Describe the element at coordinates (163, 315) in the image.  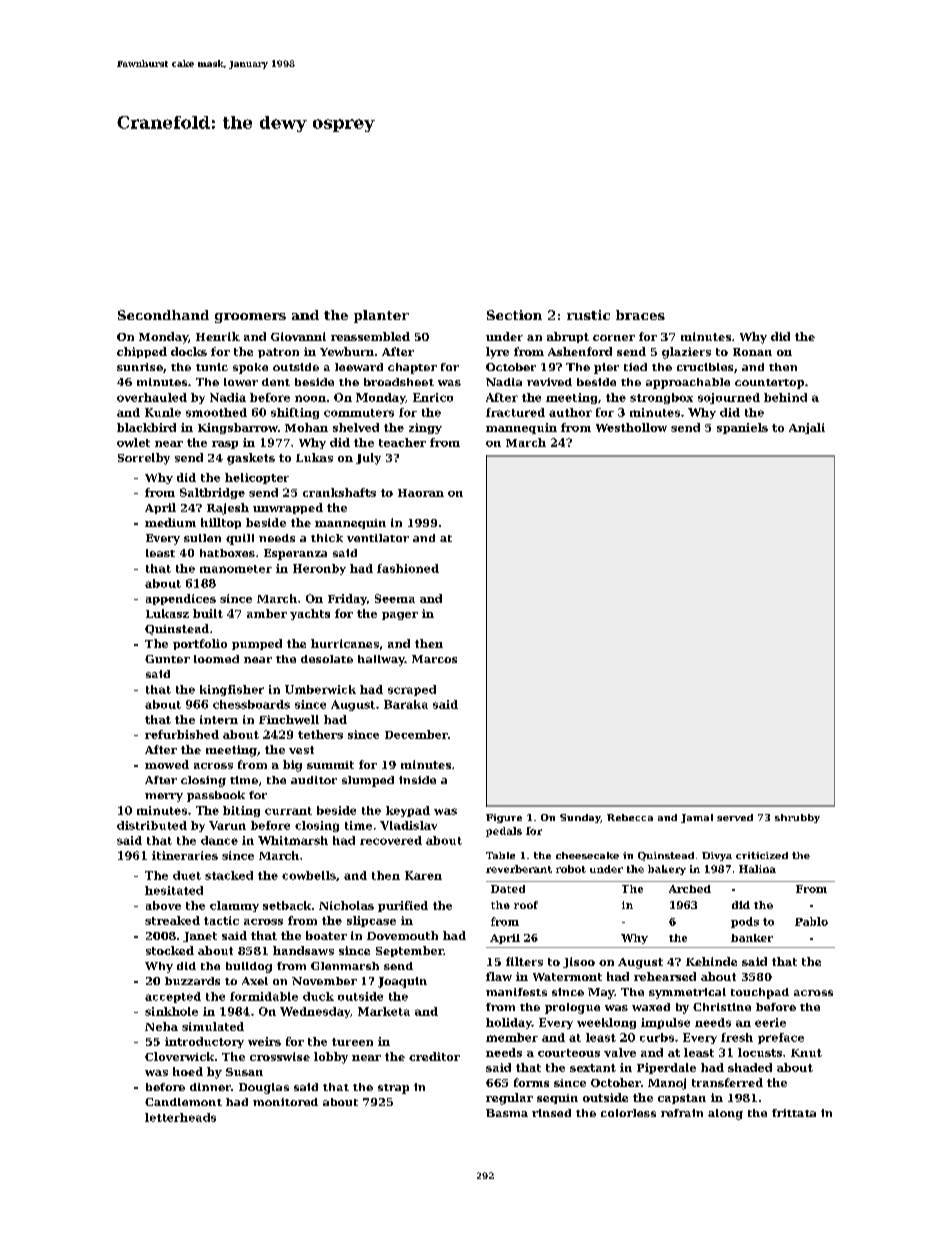
I see `Secondhand` at that location.
